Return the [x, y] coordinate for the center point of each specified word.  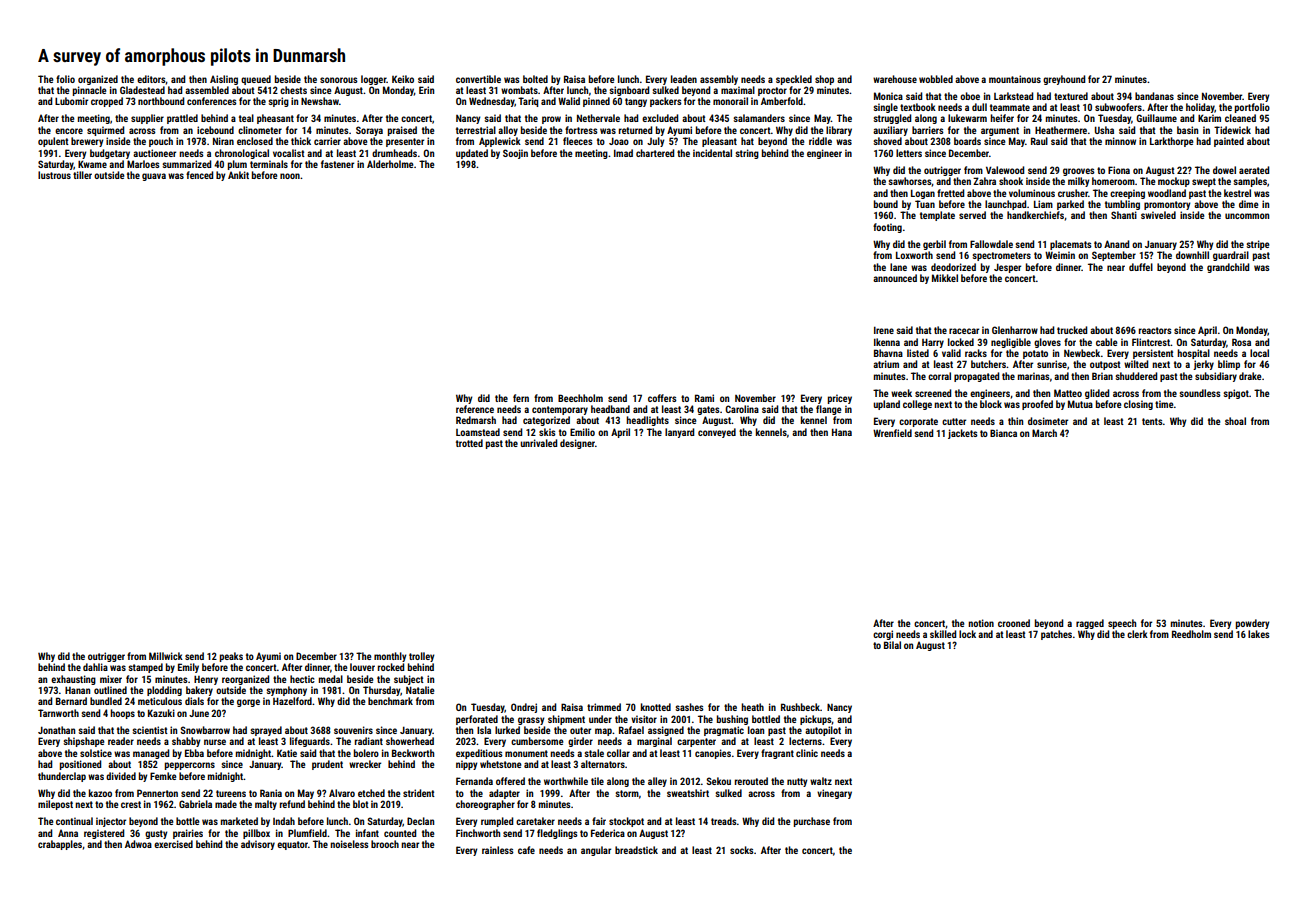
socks [742, 850]
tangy [636, 102]
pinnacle [89, 91]
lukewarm [967, 118]
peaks [231, 657]
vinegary [834, 794]
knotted [656, 707]
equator [292, 845]
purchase [812, 822]
